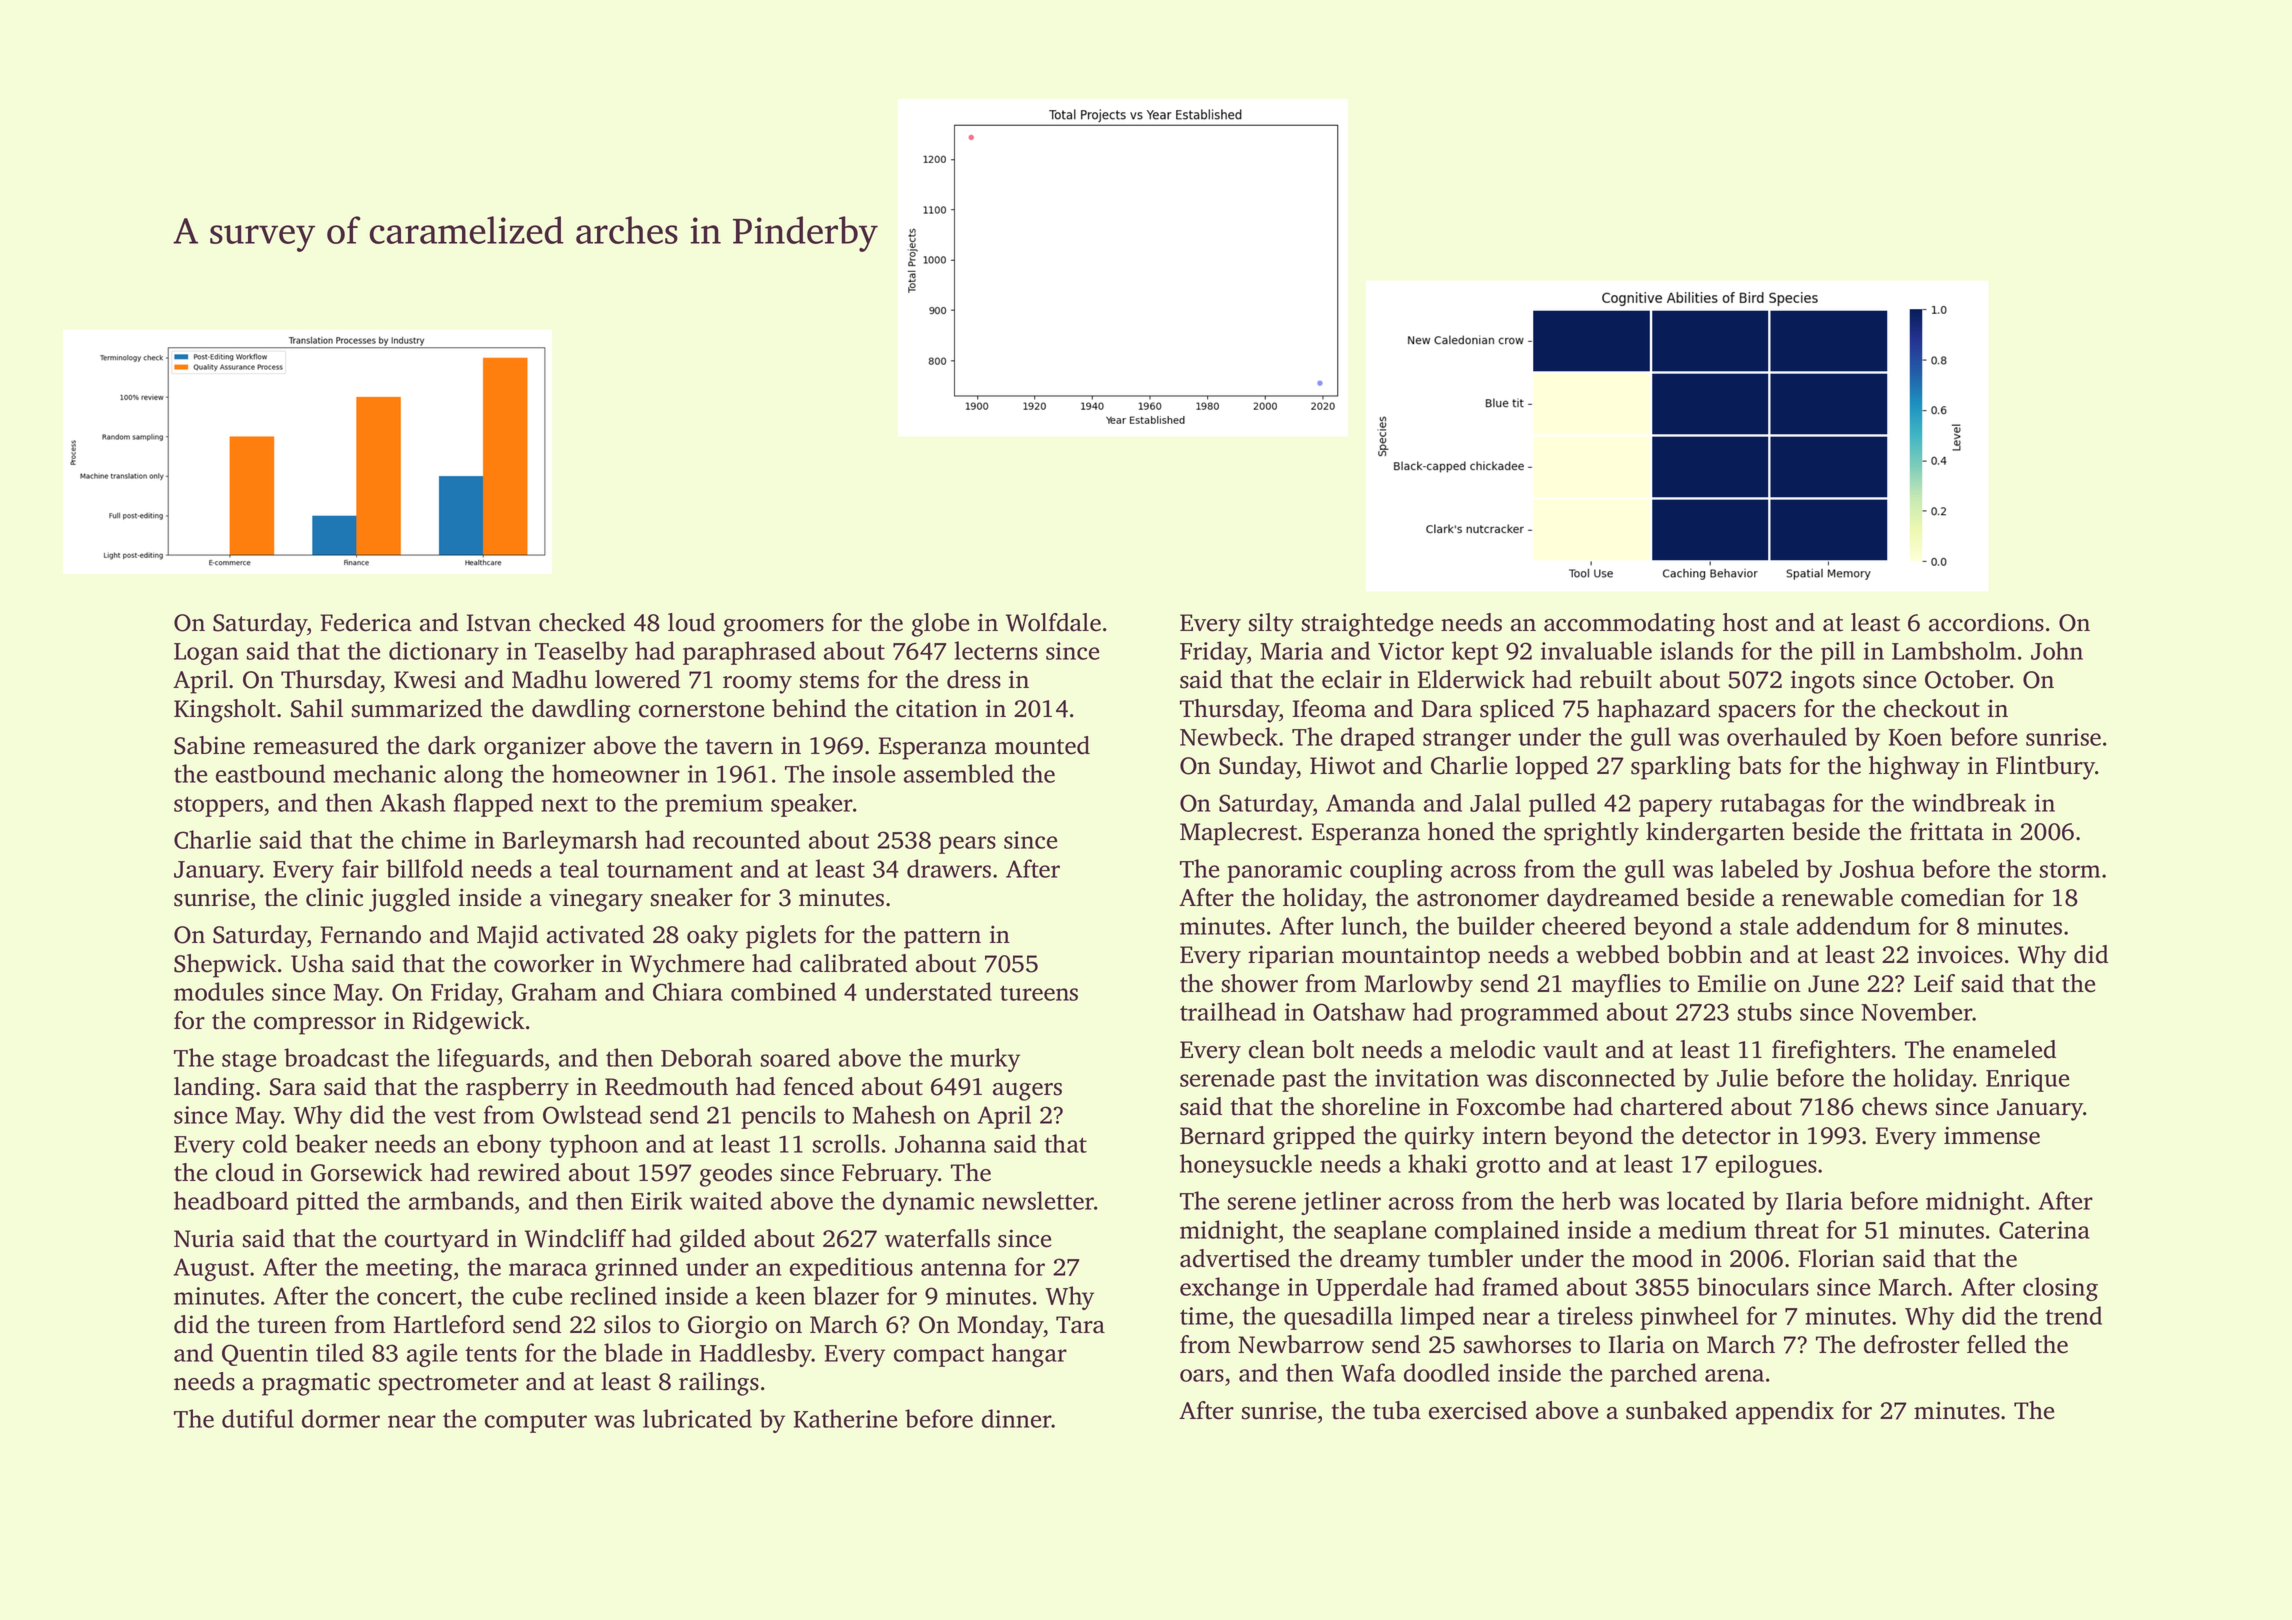  What do you see at coordinates (1785, 1413) in the document?
I see `appendix` at bounding box center [1785, 1413].
